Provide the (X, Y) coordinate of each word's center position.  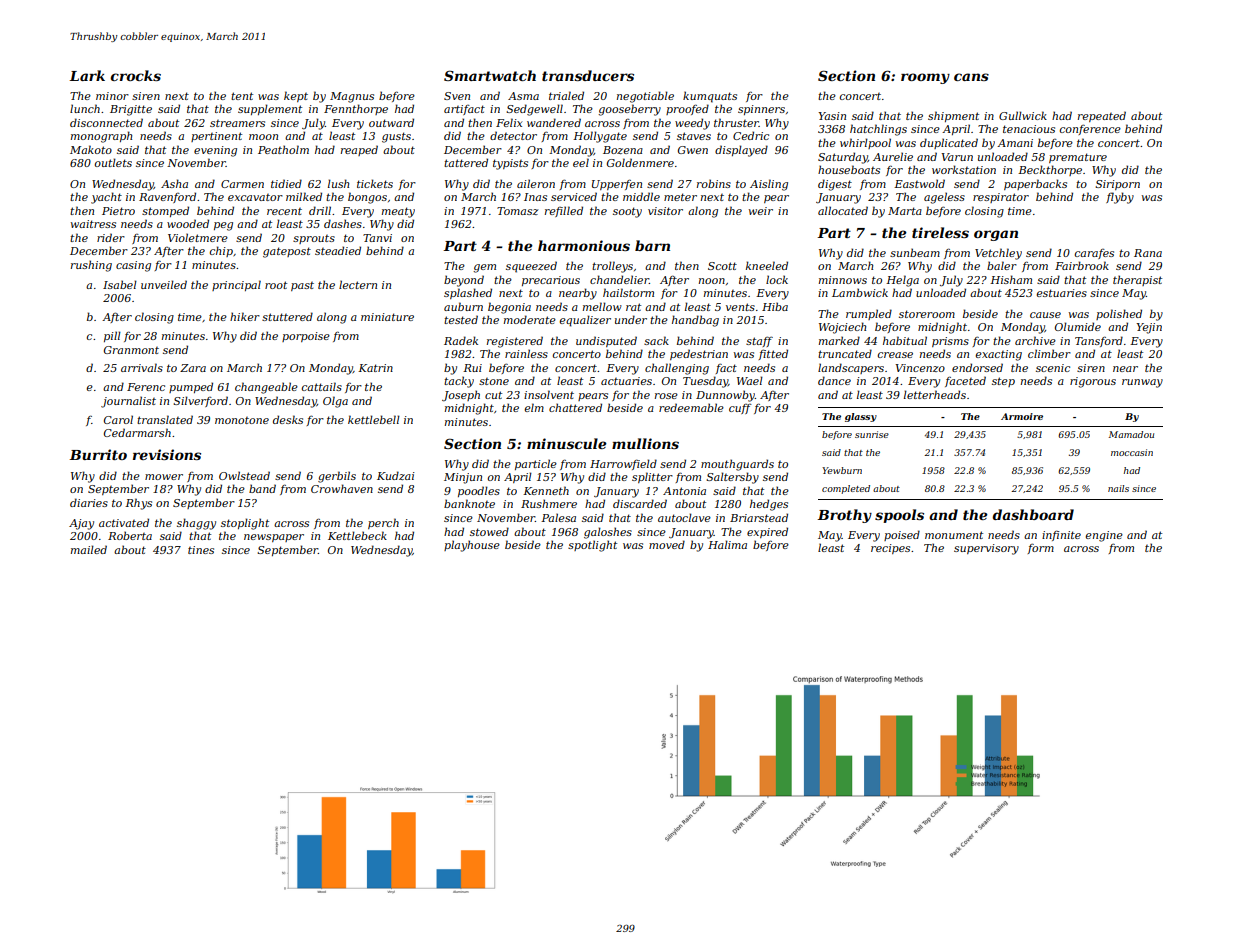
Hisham (1011, 279)
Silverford (200, 401)
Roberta (130, 535)
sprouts (314, 239)
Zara (193, 368)
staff (759, 341)
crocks (135, 75)
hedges (769, 505)
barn (652, 245)
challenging (677, 369)
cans (971, 77)
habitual (905, 340)
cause (1045, 315)
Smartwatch (490, 75)
